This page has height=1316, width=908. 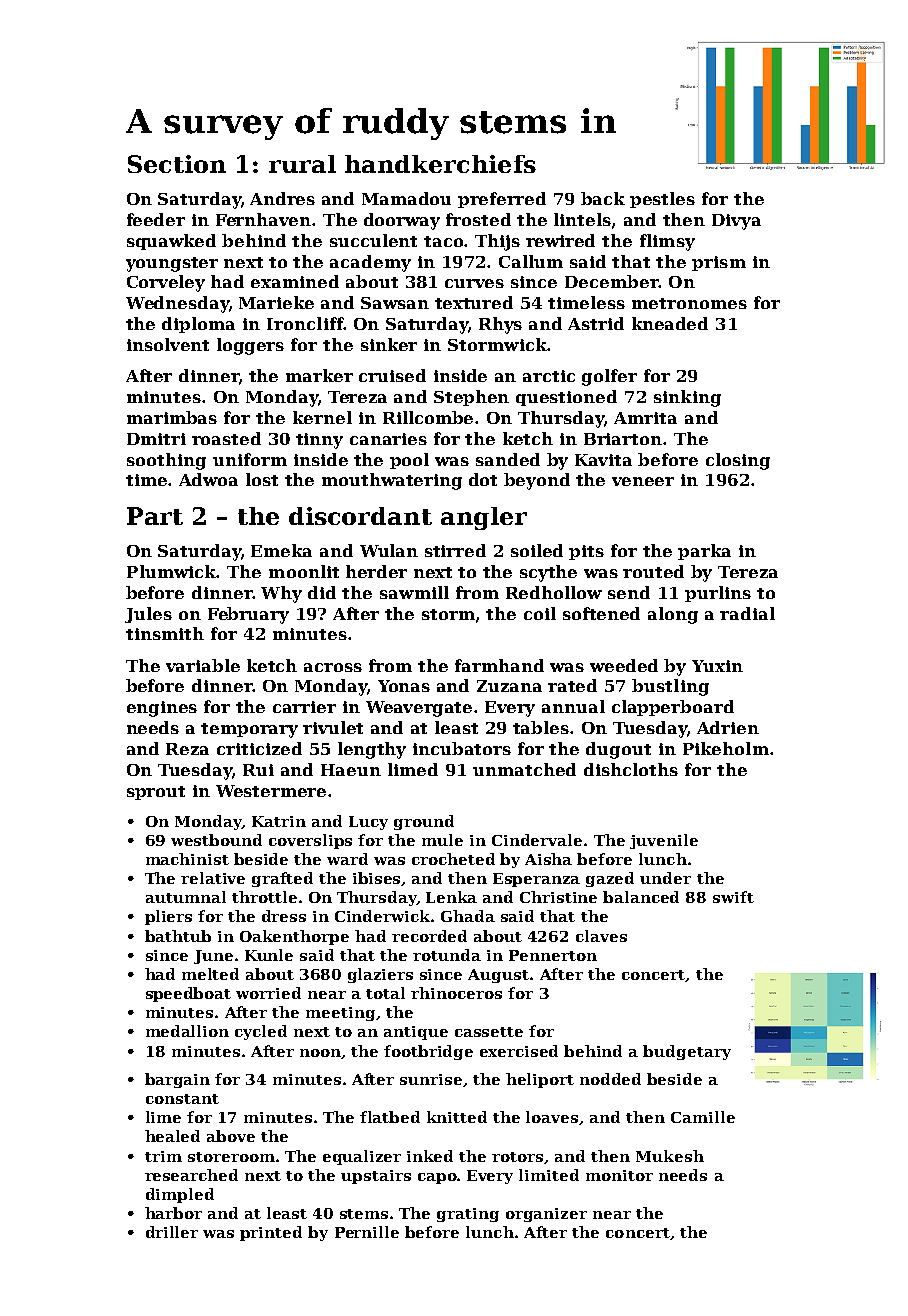 I want to click on Pikeholm, so click(x=726, y=748).
